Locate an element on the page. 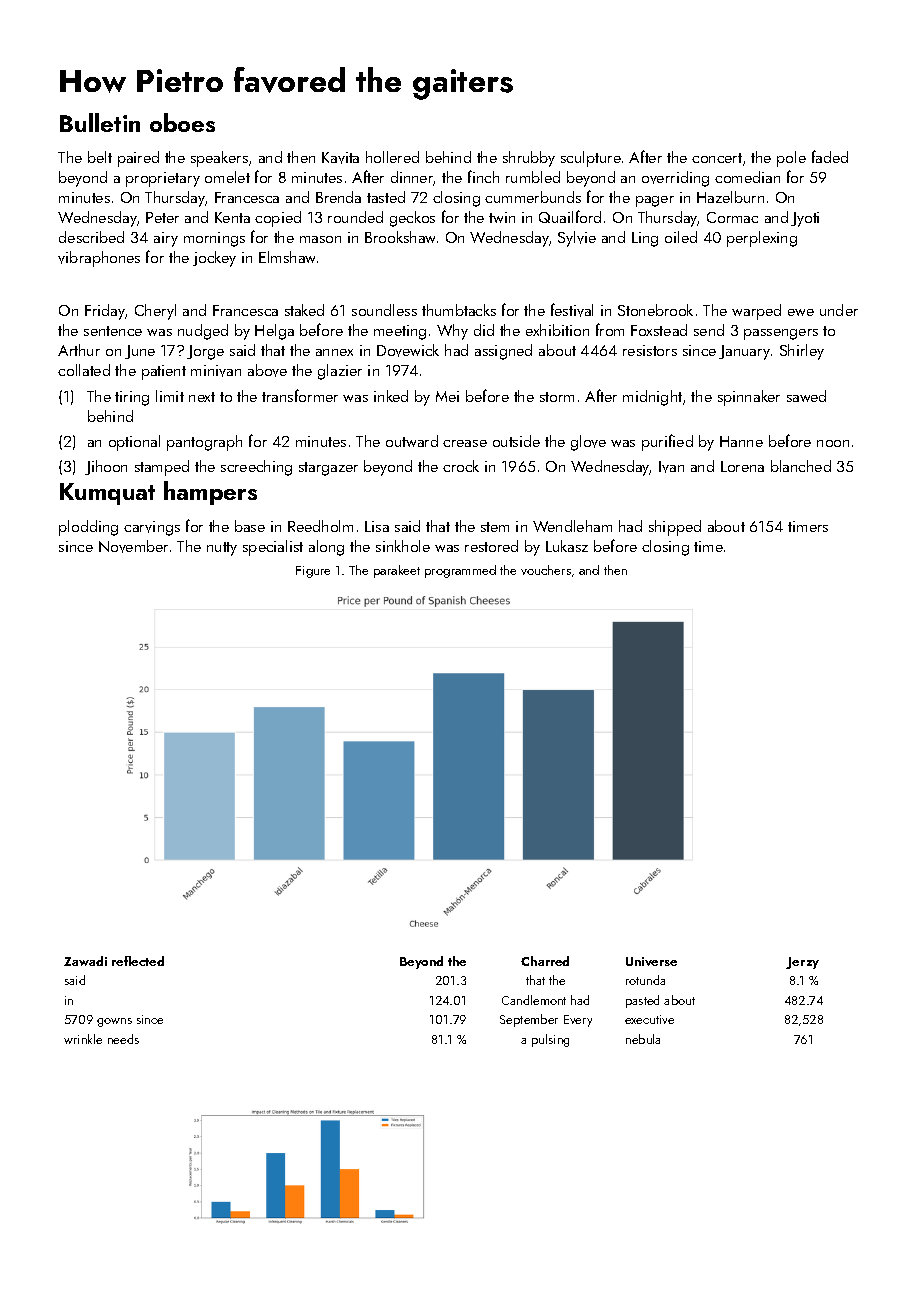 Image resolution: width=924 pixels, height=1308 pixels. inked is located at coordinates (391, 396).
